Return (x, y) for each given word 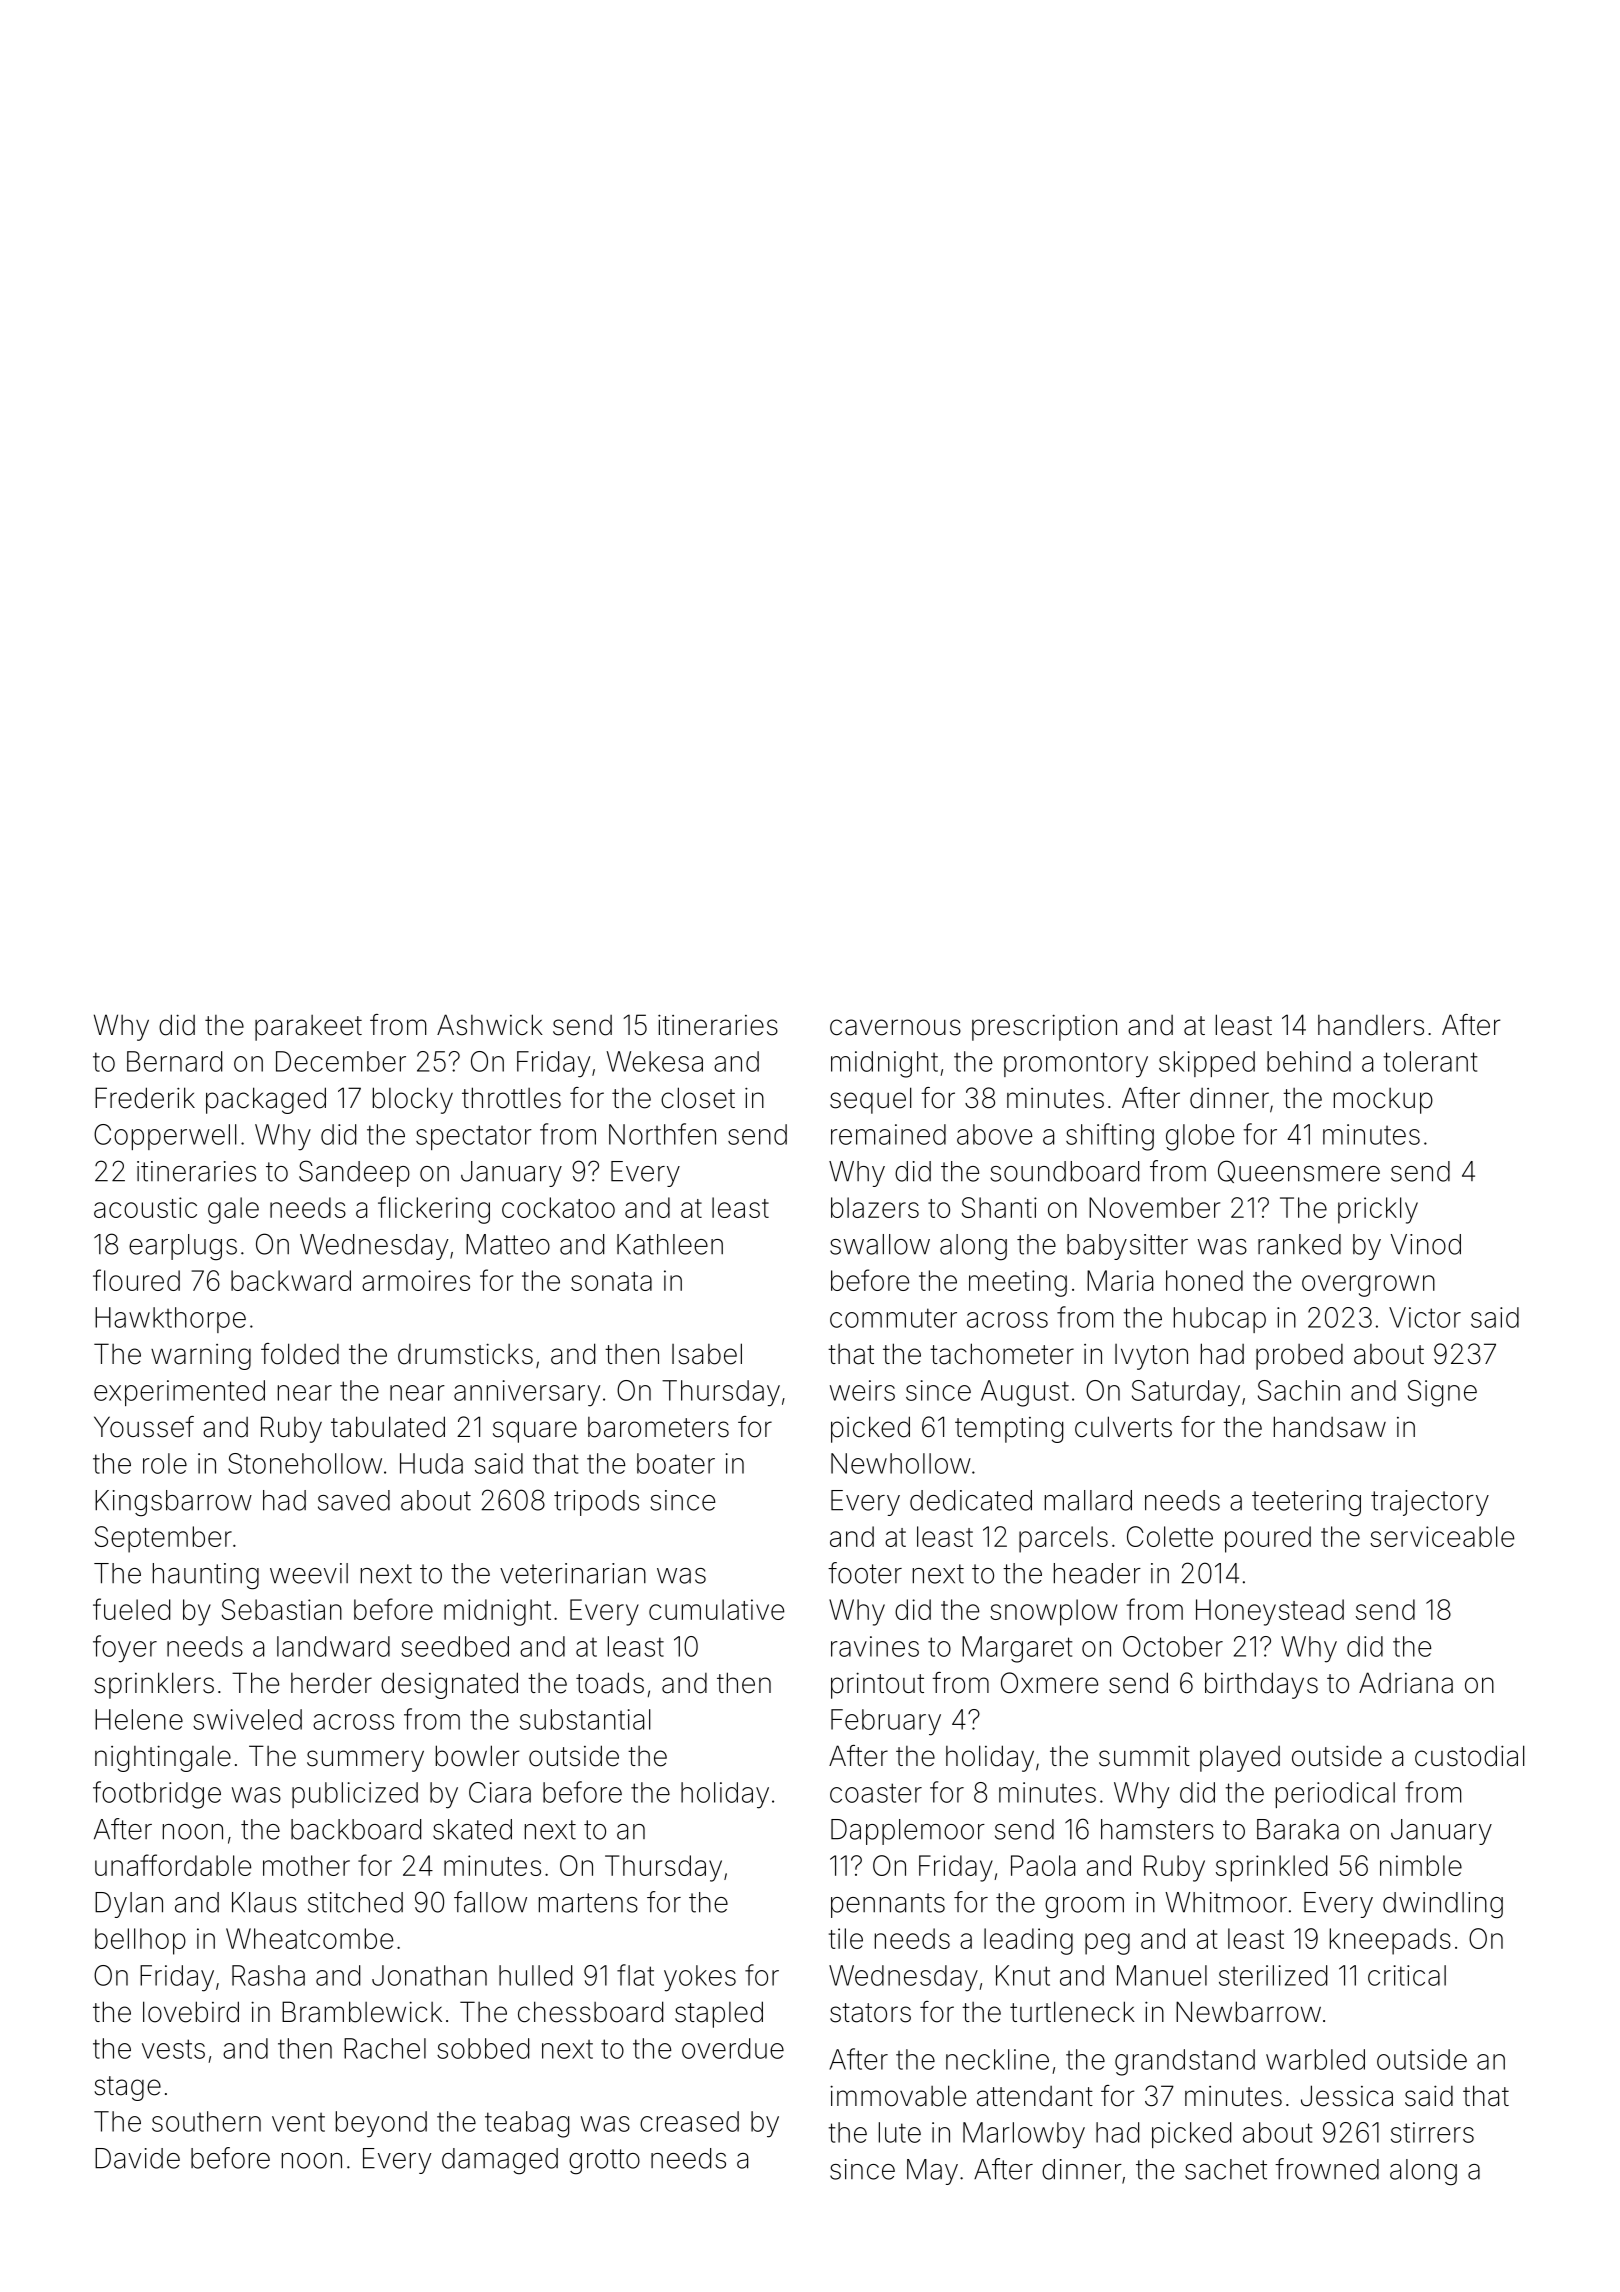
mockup (1383, 1101)
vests (173, 2049)
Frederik (145, 1098)
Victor (1425, 1317)
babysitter (1127, 1247)
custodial (1470, 1756)
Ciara (500, 1792)
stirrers (1432, 2132)
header (1097, 1573)
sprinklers (154, 1685)
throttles (511, 1098)
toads (610, 1683)
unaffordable (173, 1865)
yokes (700, 1978)
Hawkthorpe (170, 1320)
